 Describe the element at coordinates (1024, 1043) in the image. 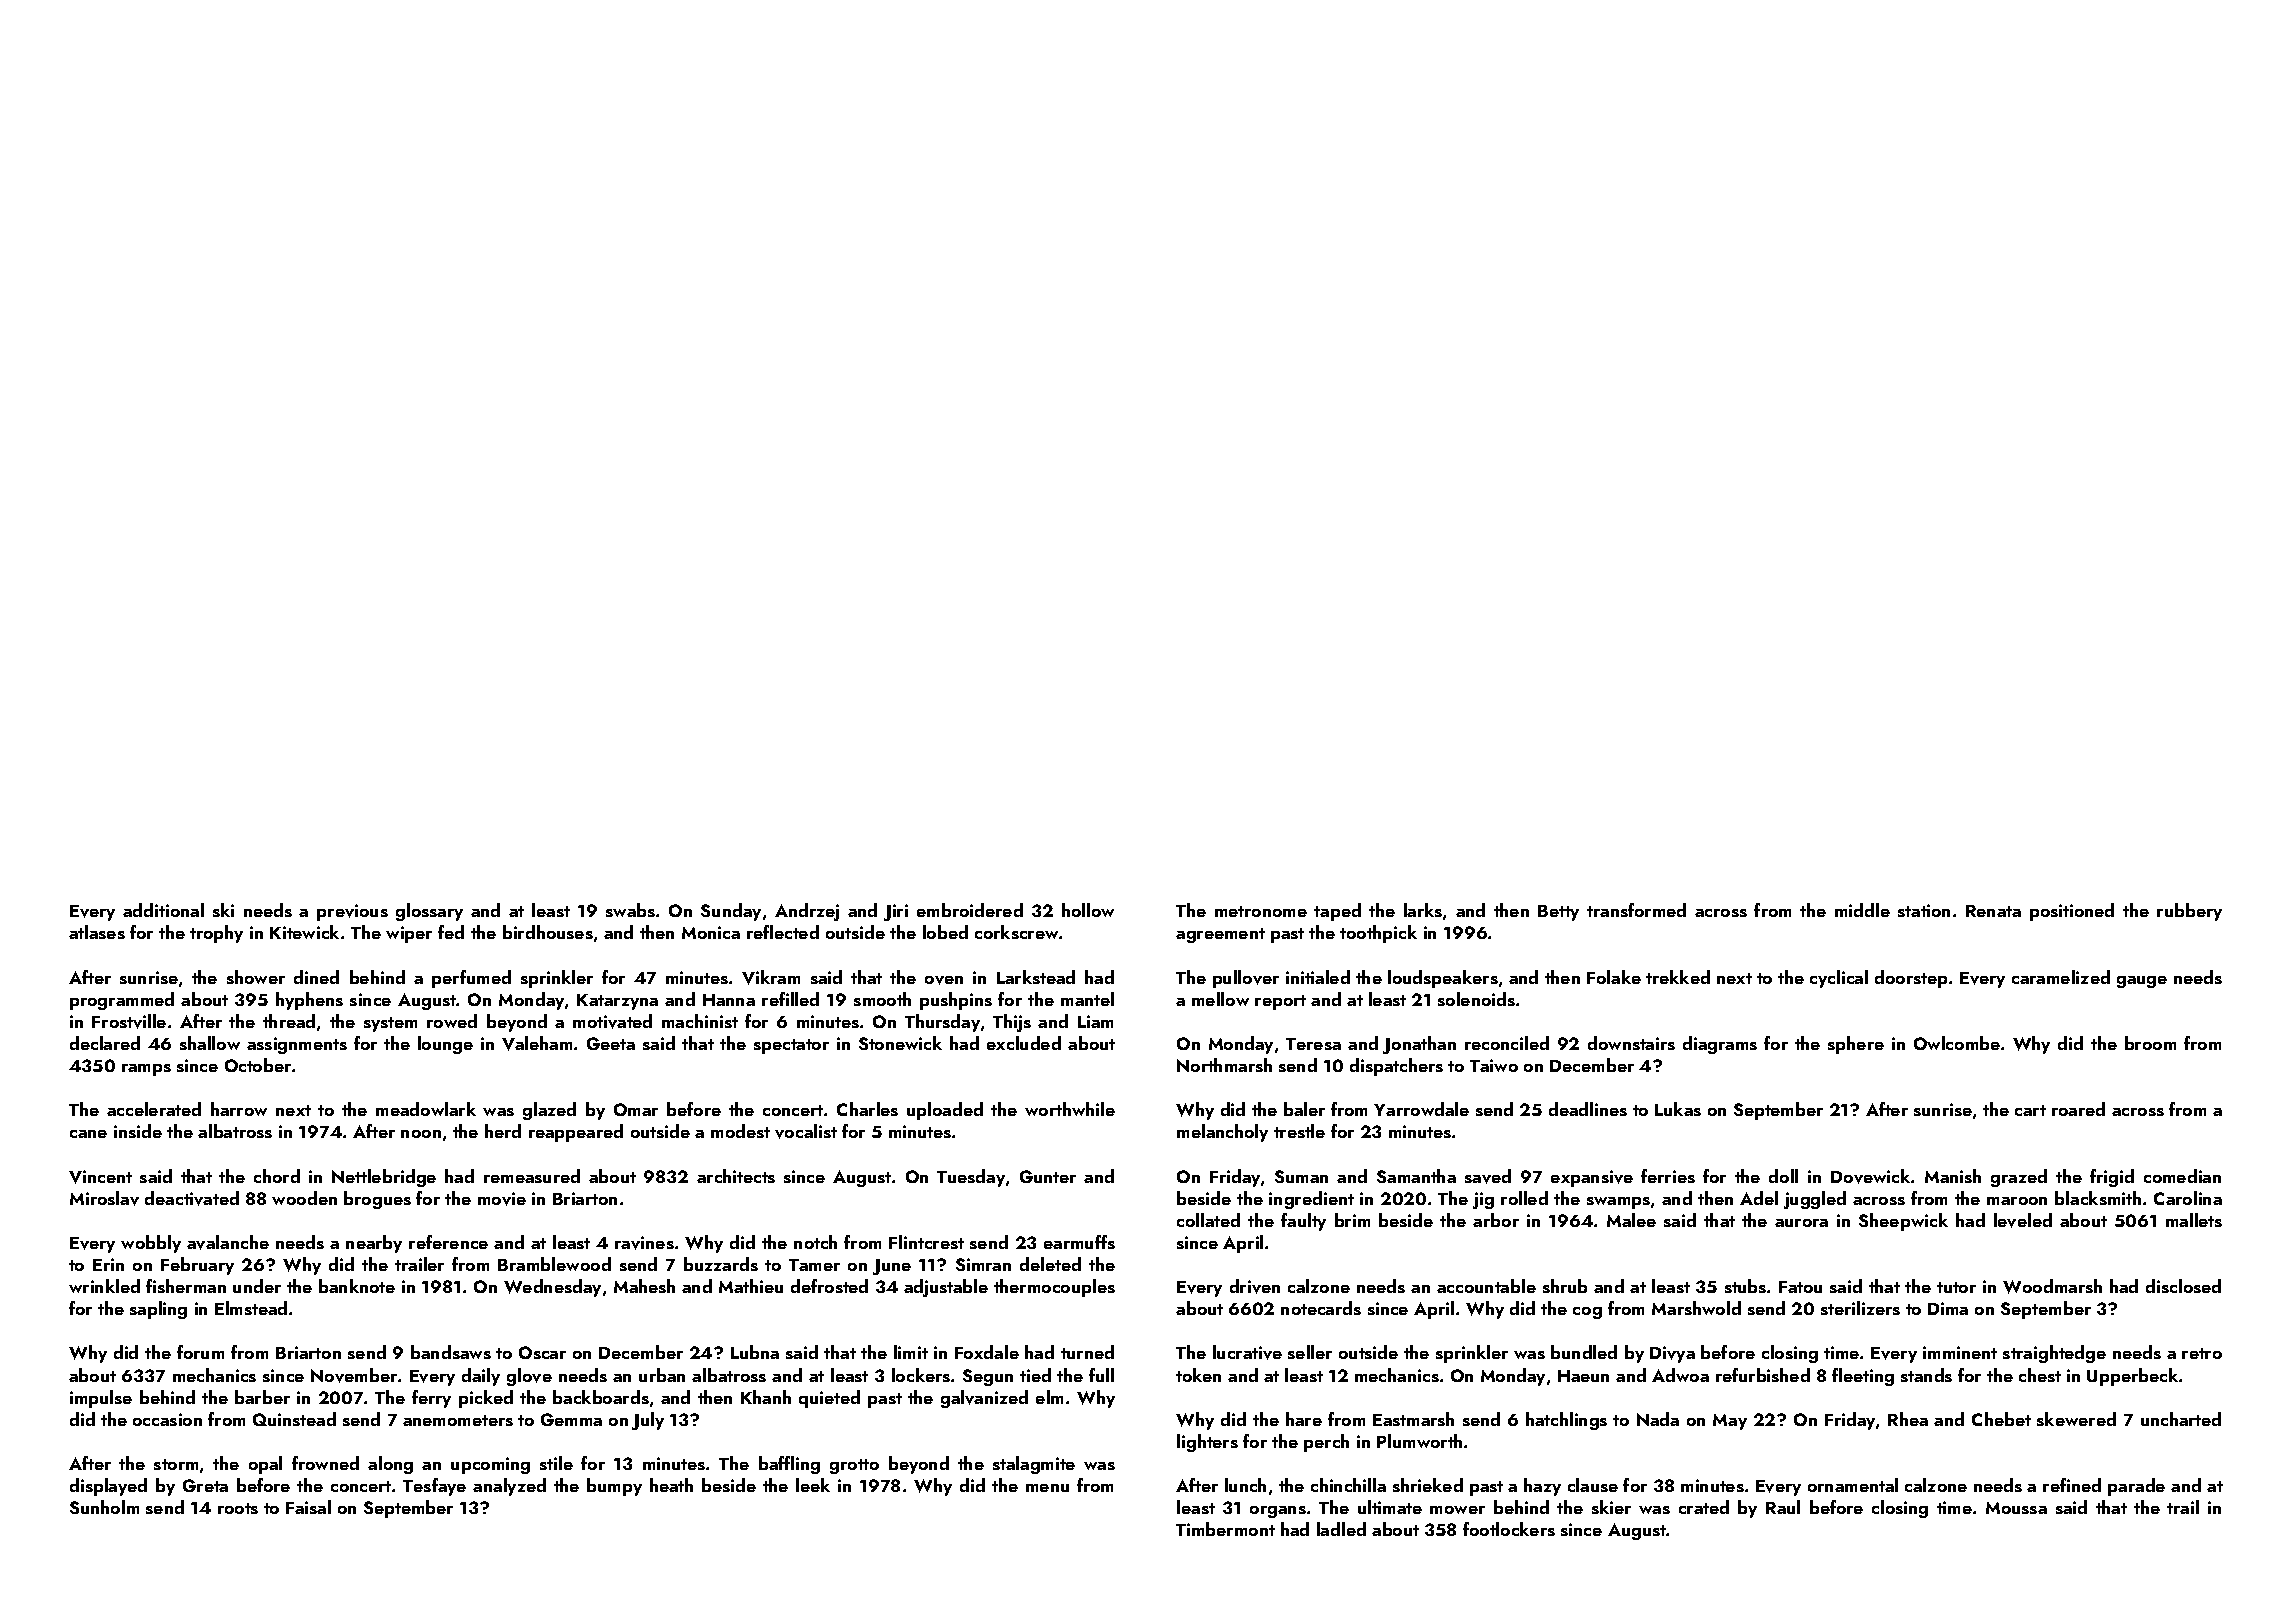

I see `excluded` at that location.
